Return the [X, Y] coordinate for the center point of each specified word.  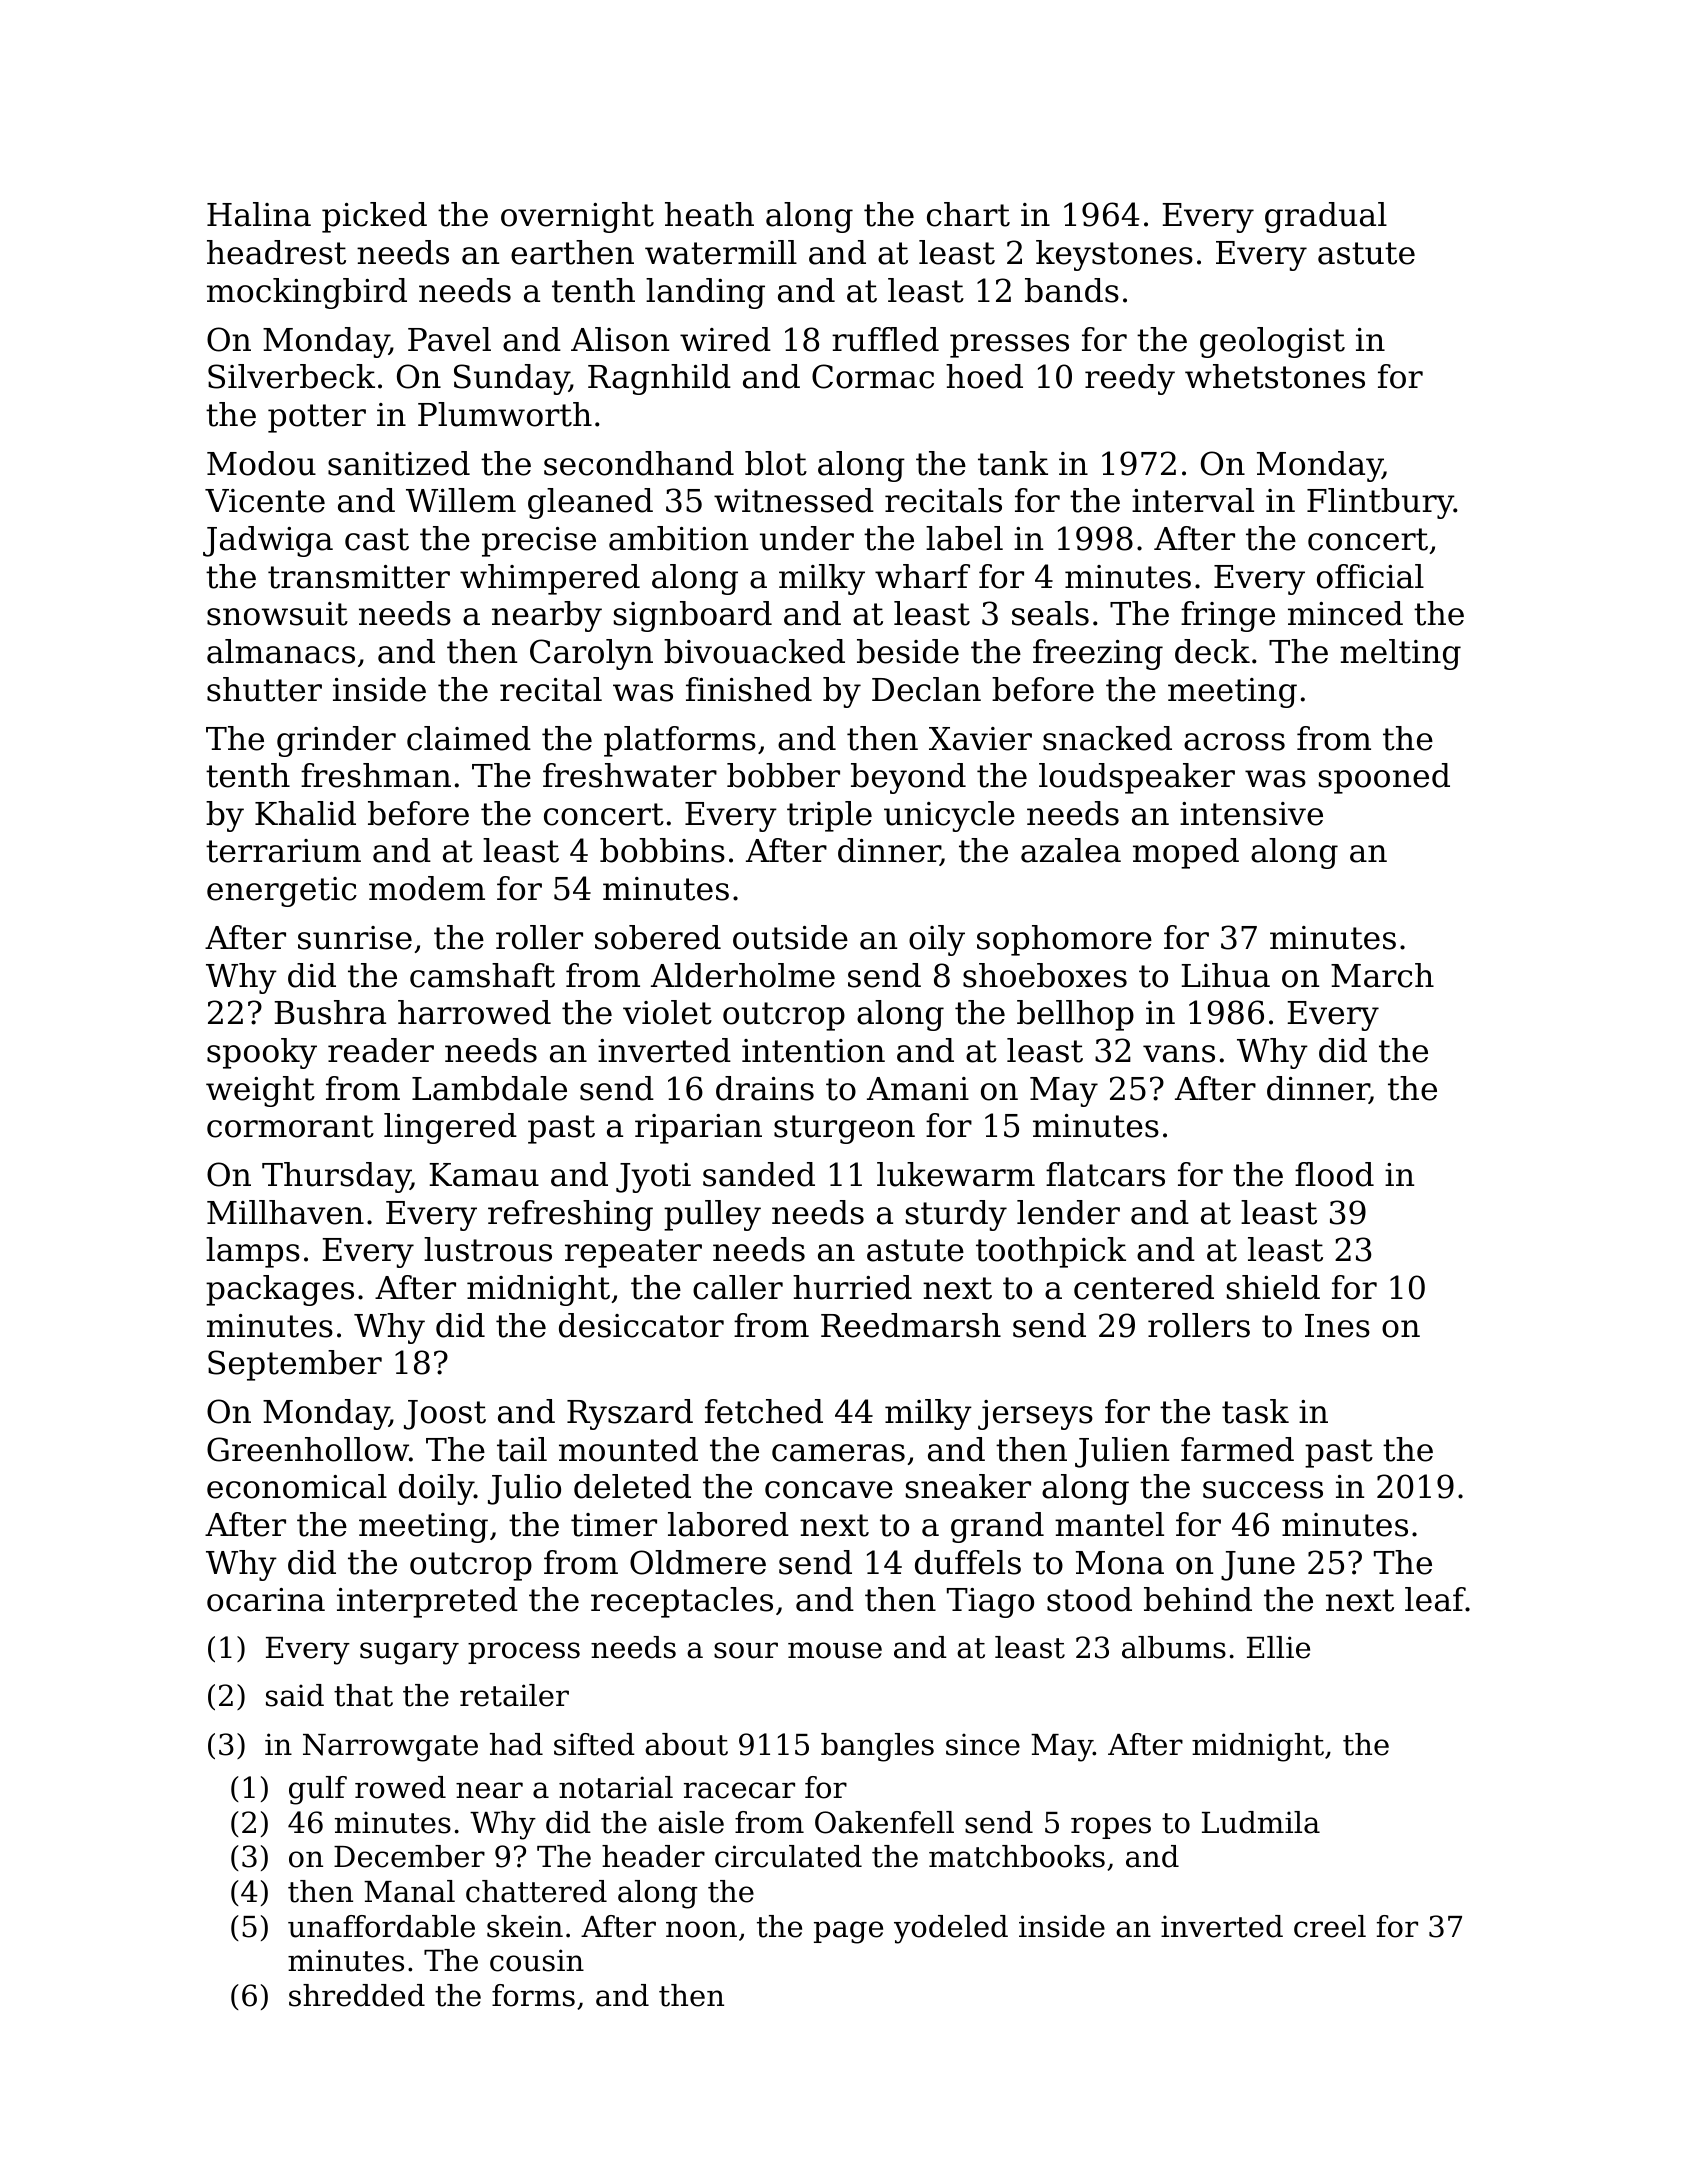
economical [297, 1486]
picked [374, 217]
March [1382, 975]
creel [1330, 1926]
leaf [1435, 1599]
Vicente [265, 501]
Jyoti [653, 1178]
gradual [1326, 217]
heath [709, 214]
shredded [357, 1995]
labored [728, 1524]
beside [908, 651]
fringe [1228, 616]
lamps [253, 1252]
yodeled [951, 1929]
